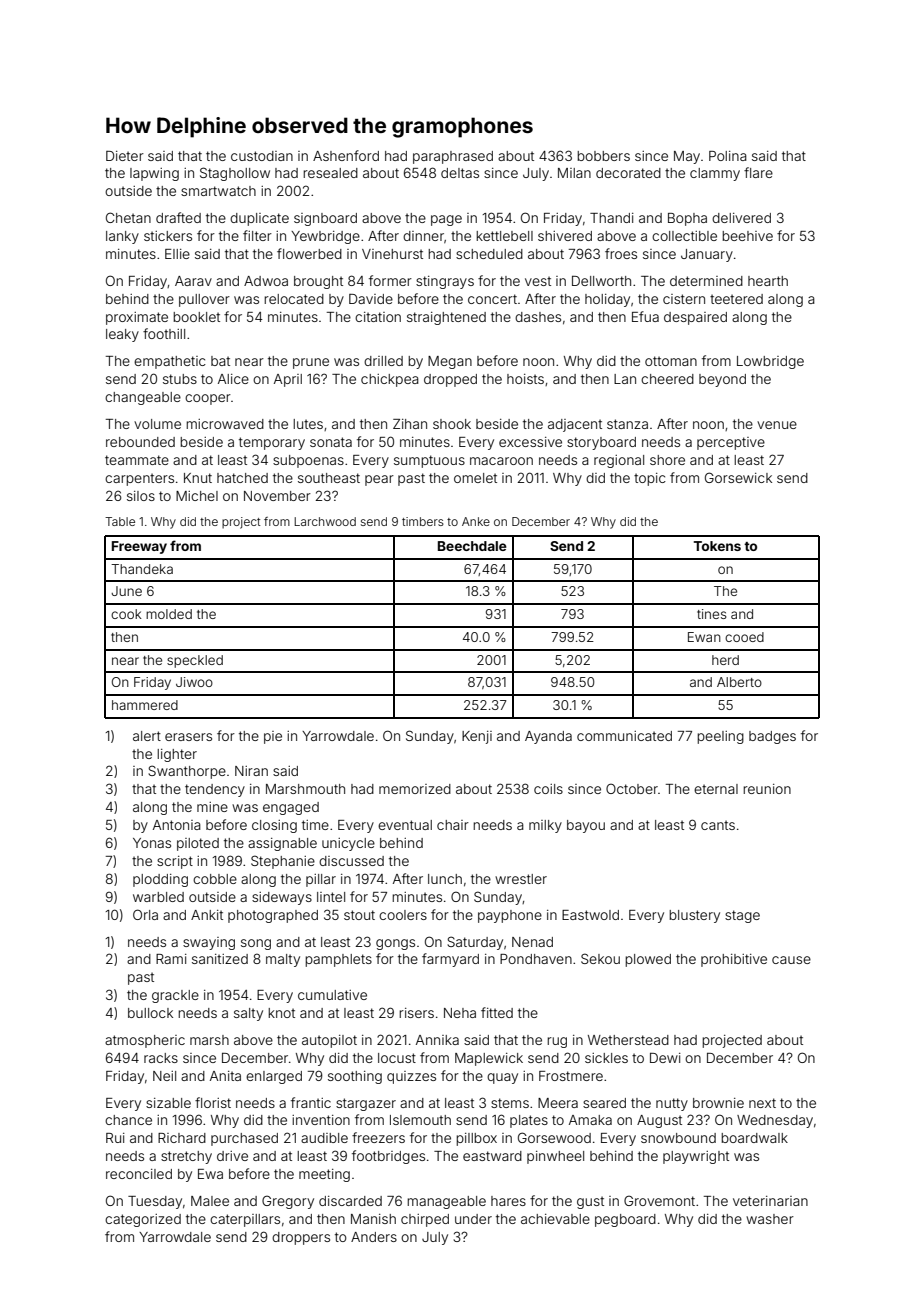 Image resolution: width=924 pixels, height=1308 pixels. What do you see at coordinates (195, 661) in the document?
I see `speckled` at bounding box center [195, 661].
